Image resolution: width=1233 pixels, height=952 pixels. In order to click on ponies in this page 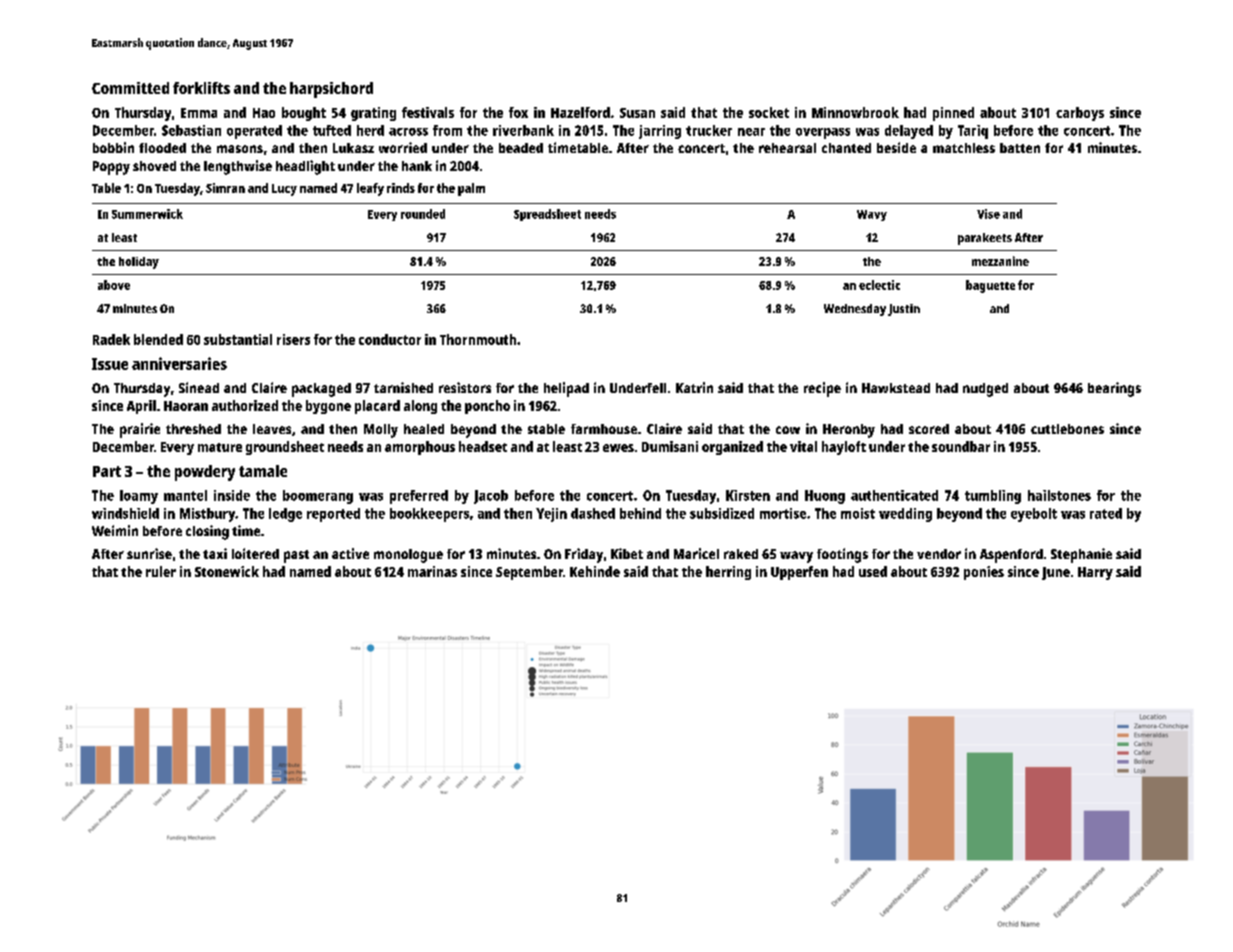, I will do `click(984, 573)`.
